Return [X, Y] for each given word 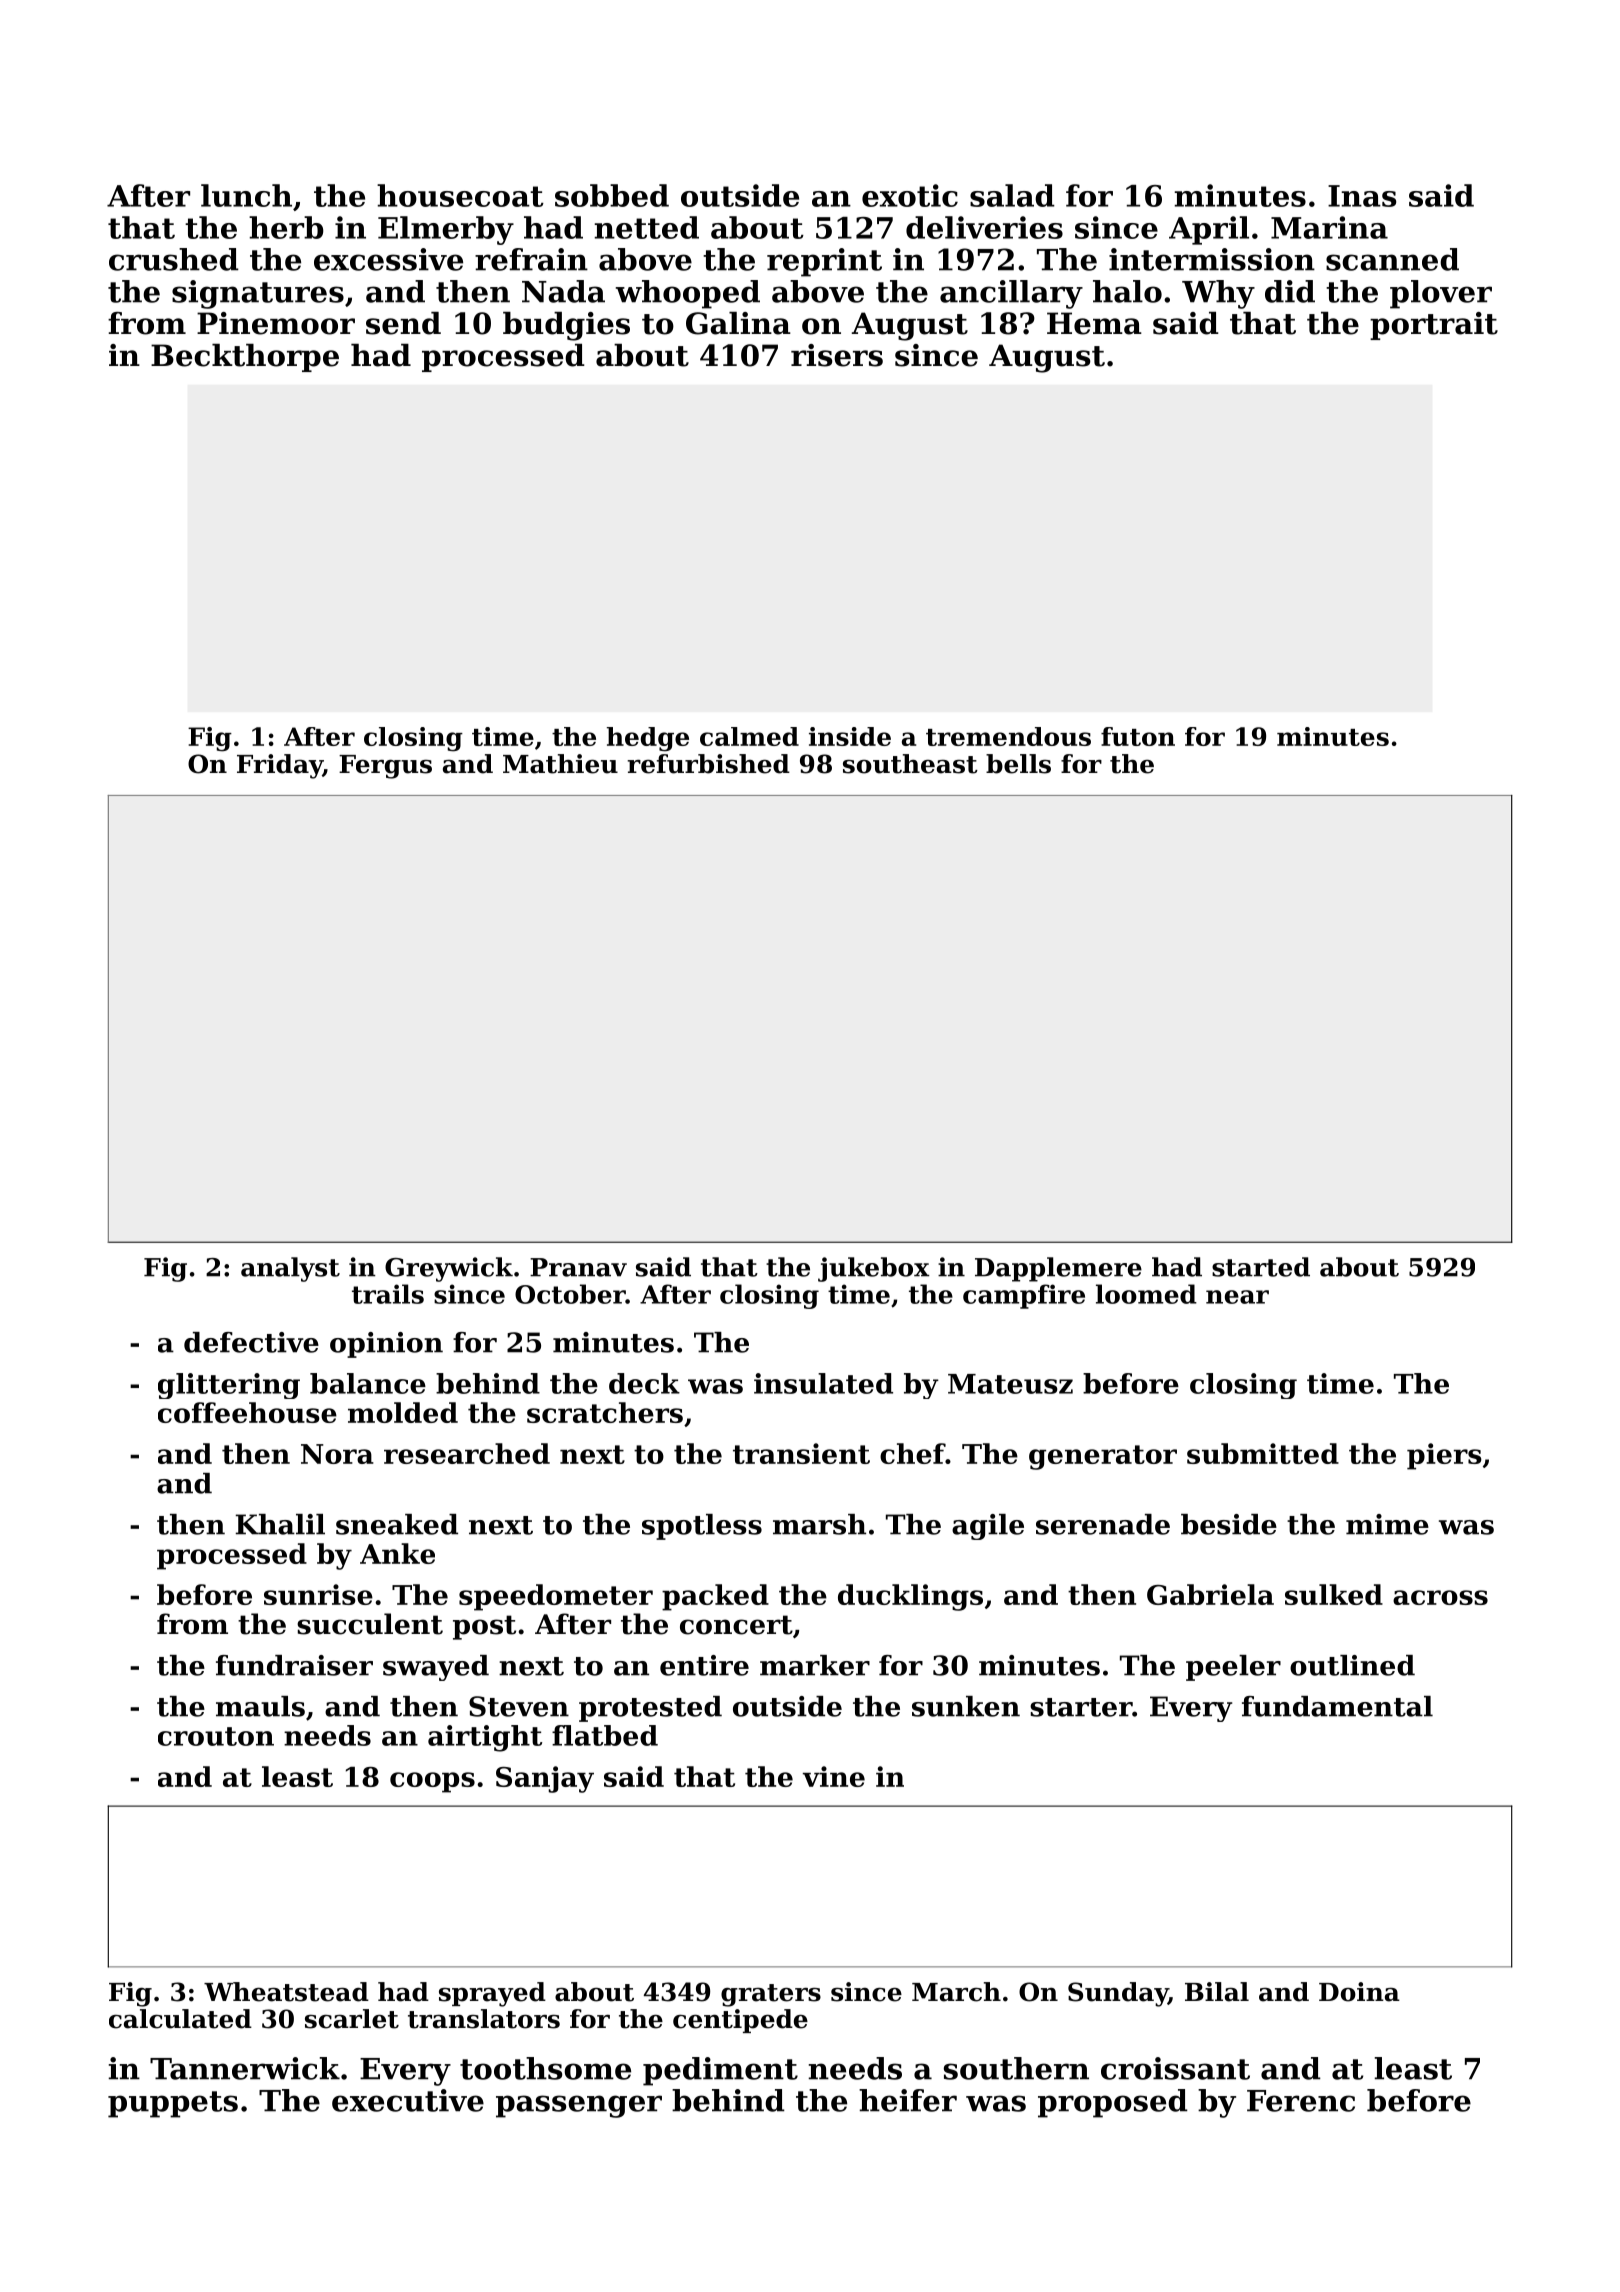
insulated [823, 1383]
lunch [246, 195]
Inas [1362, 196]
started [1261, 1267]
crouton [216, 1736]
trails [388, 1294]
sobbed [612, 195]
